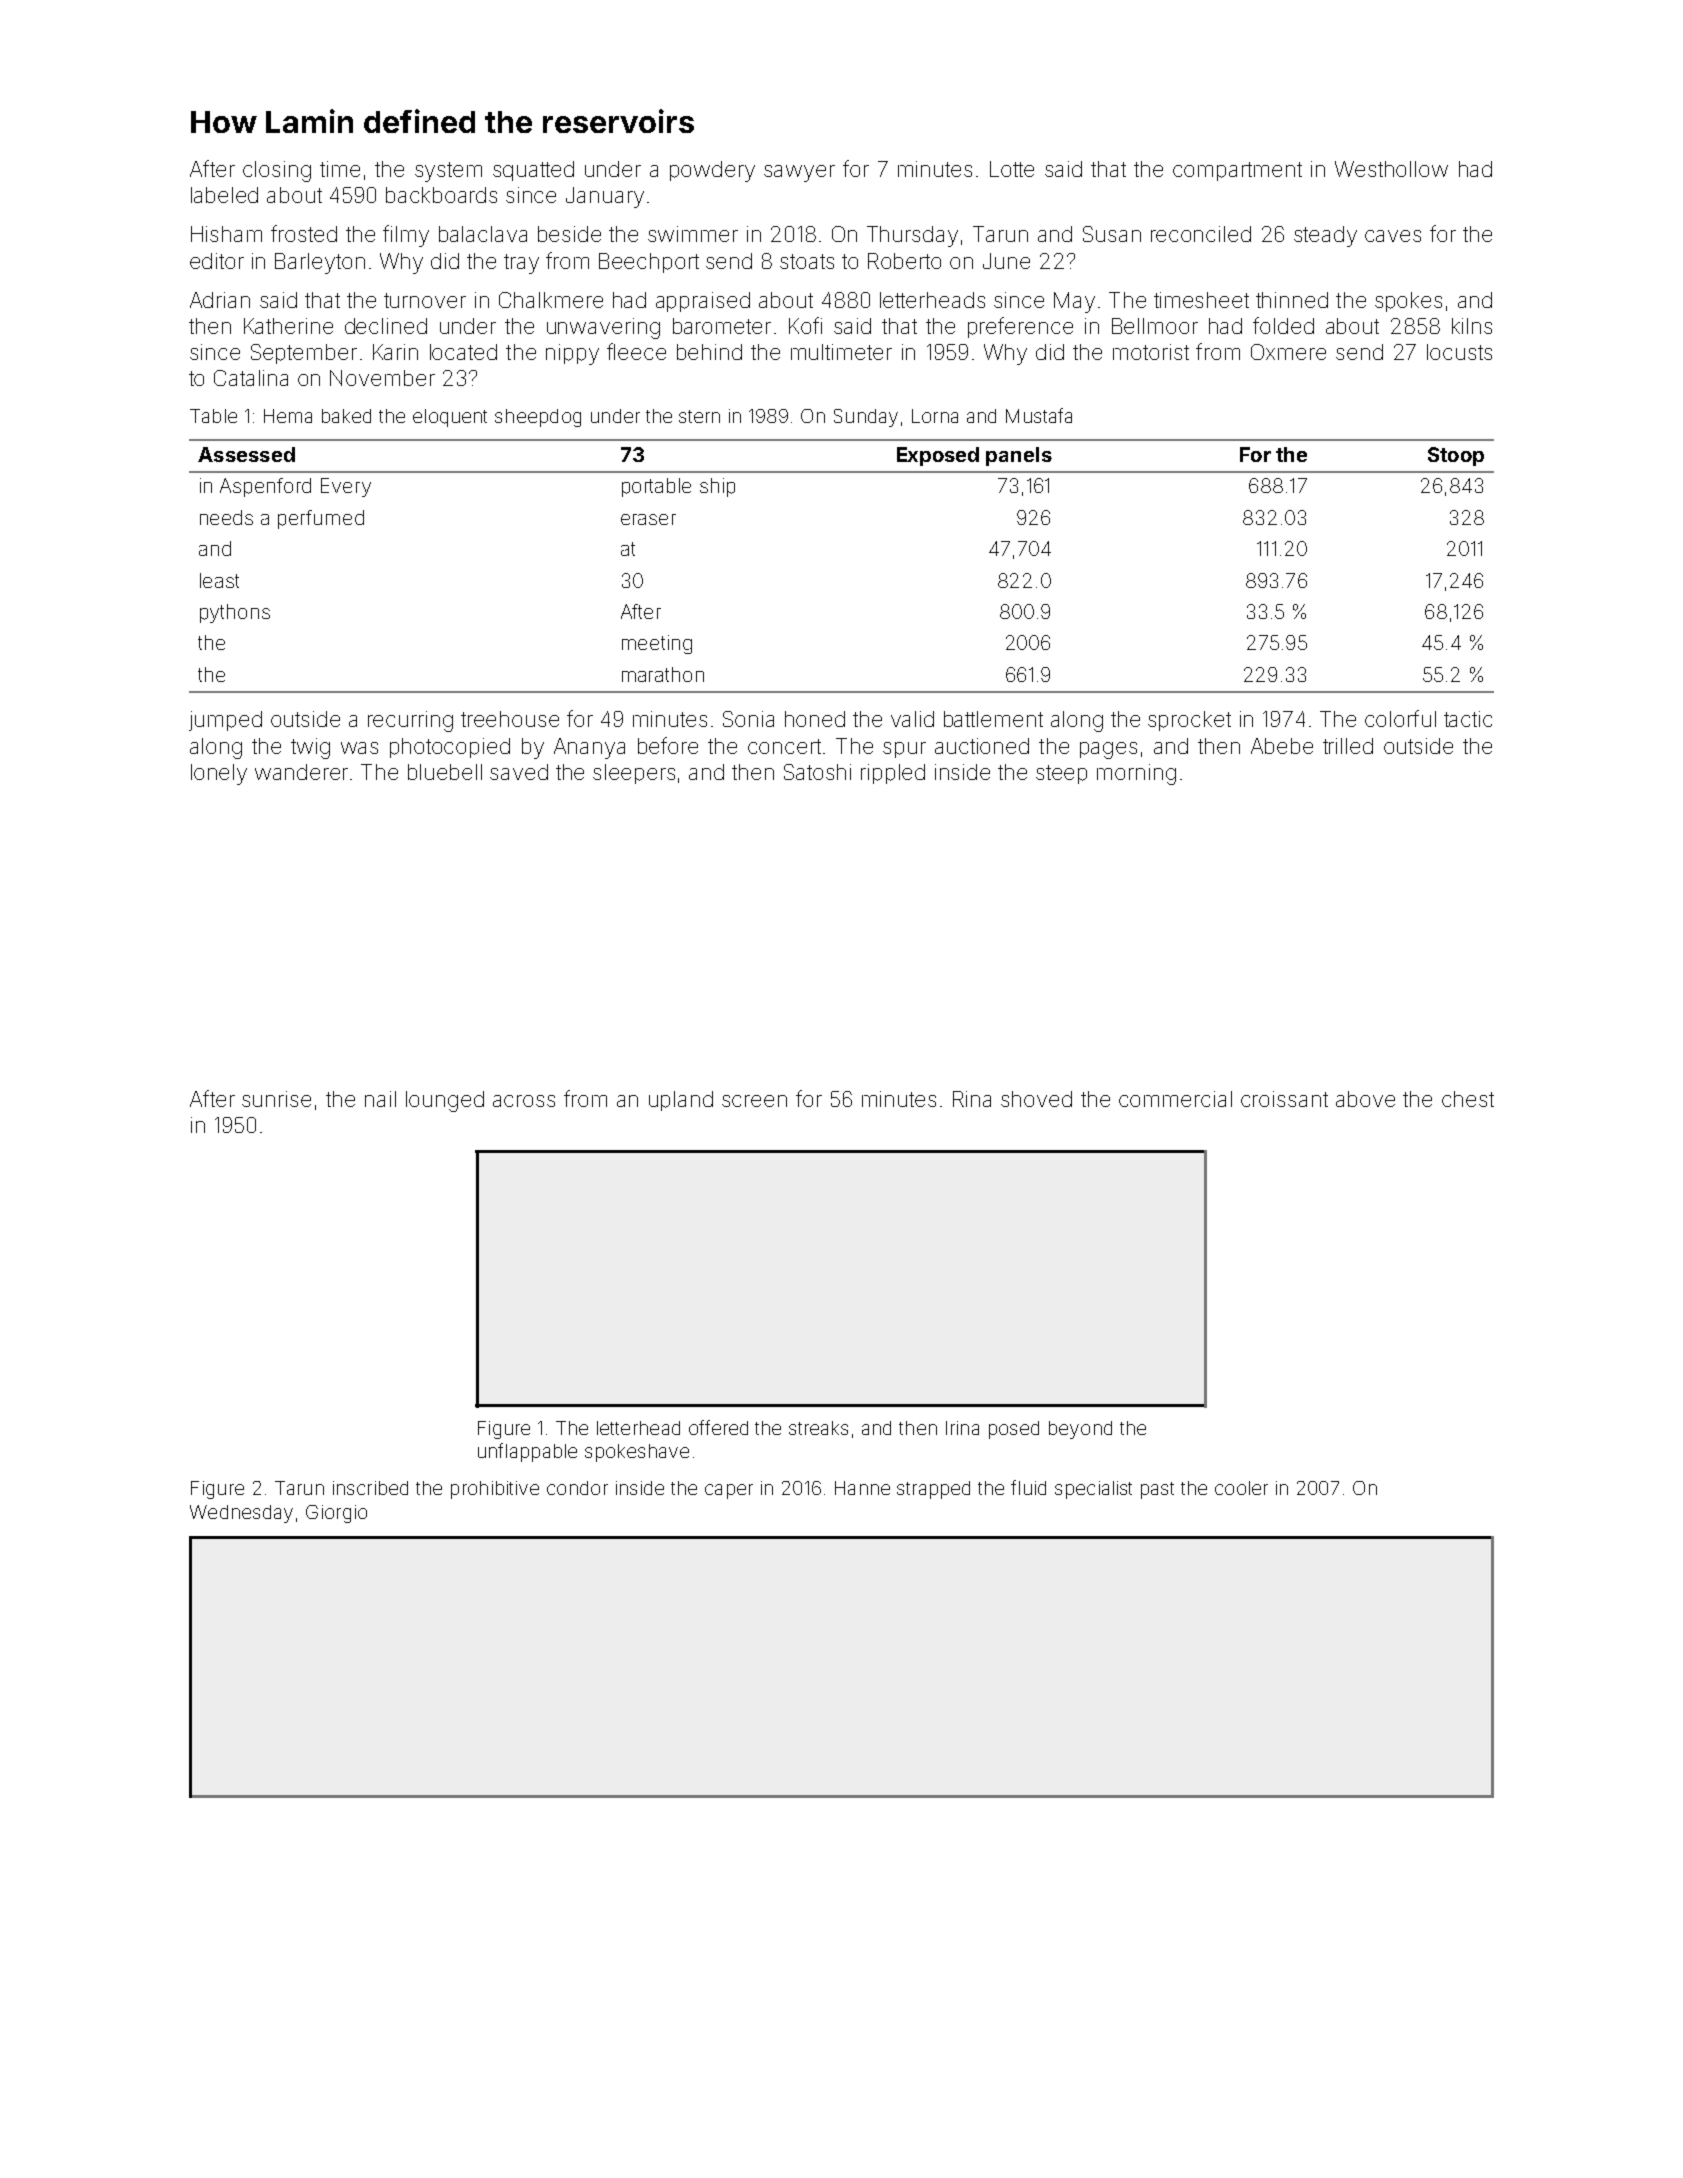 This image has width=1683, height=2178. I want to click on screen, so click(754, 1101).
